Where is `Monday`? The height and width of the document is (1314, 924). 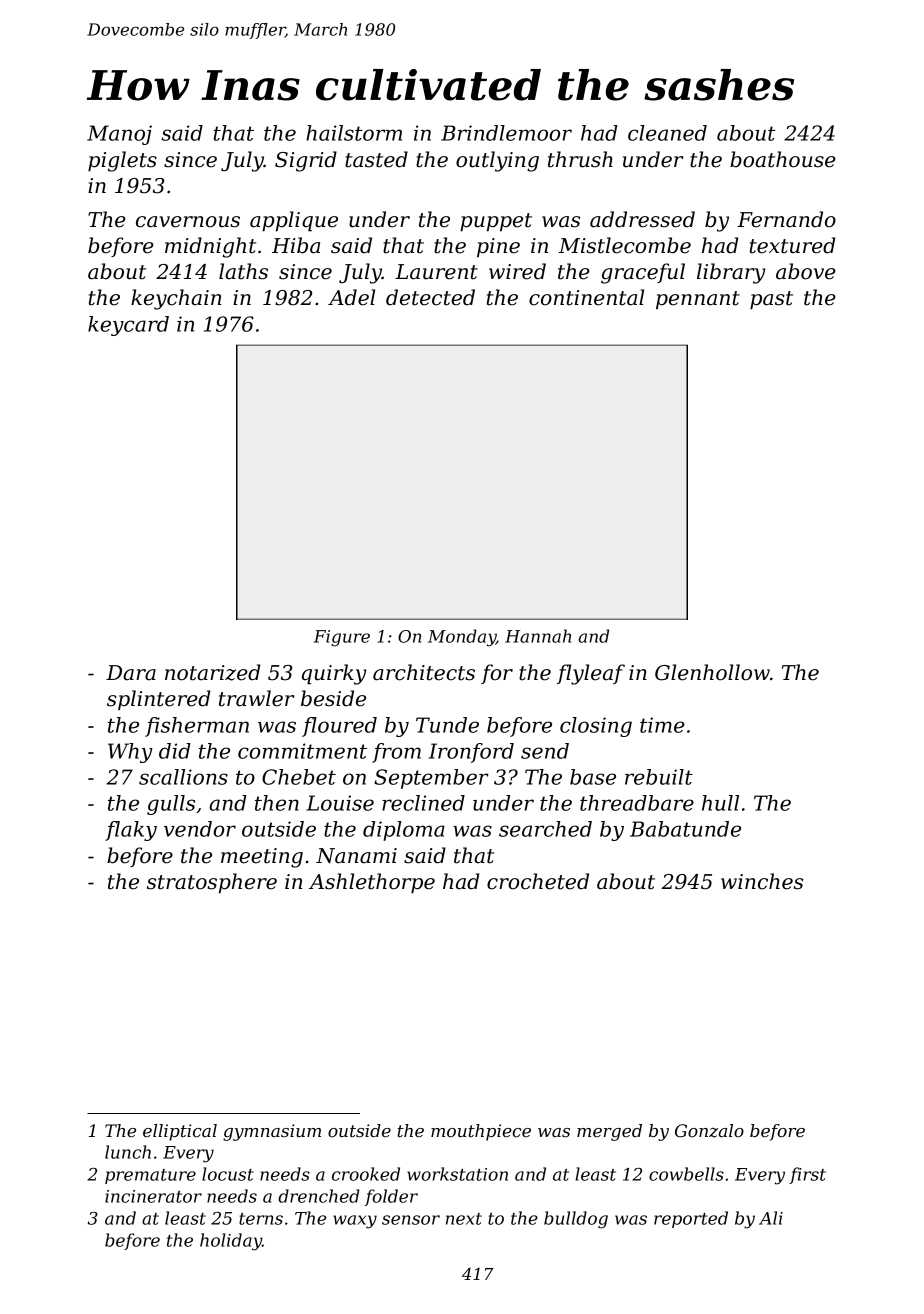
Monday is located at coordinates (462, 638).
